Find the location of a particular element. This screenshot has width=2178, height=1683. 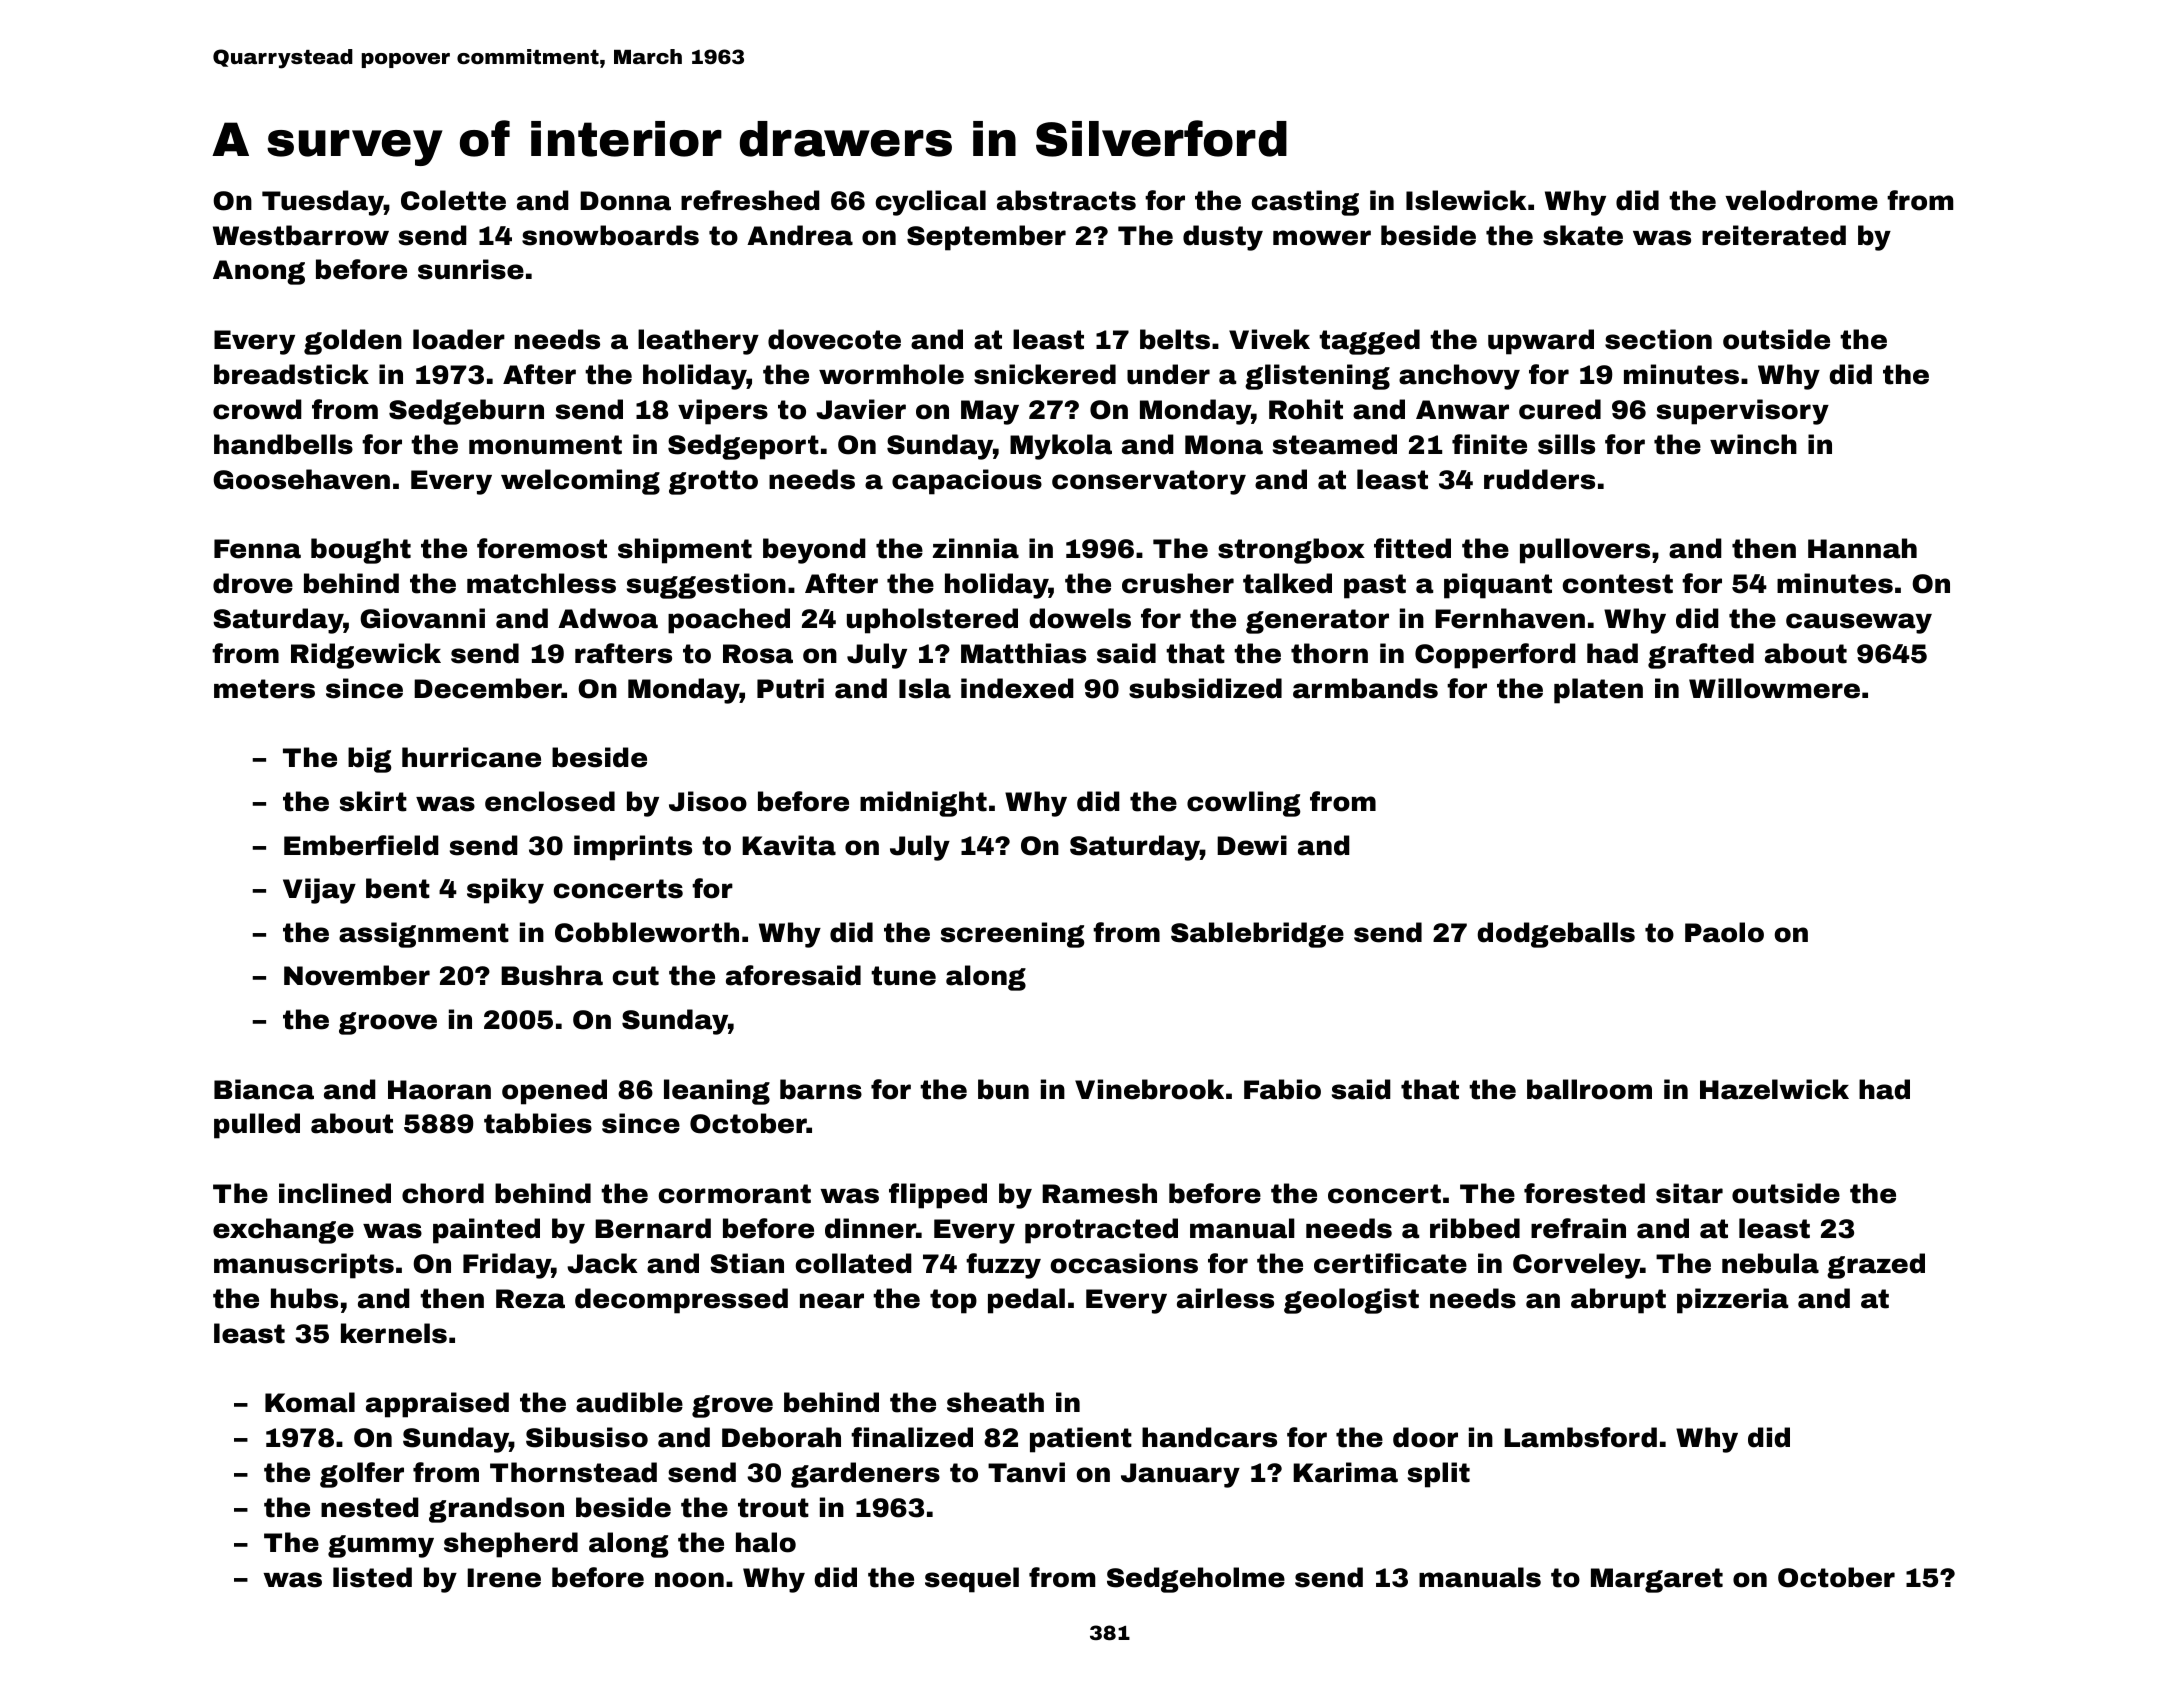

Hazelwick is located at coordinates (1774, 1089).
